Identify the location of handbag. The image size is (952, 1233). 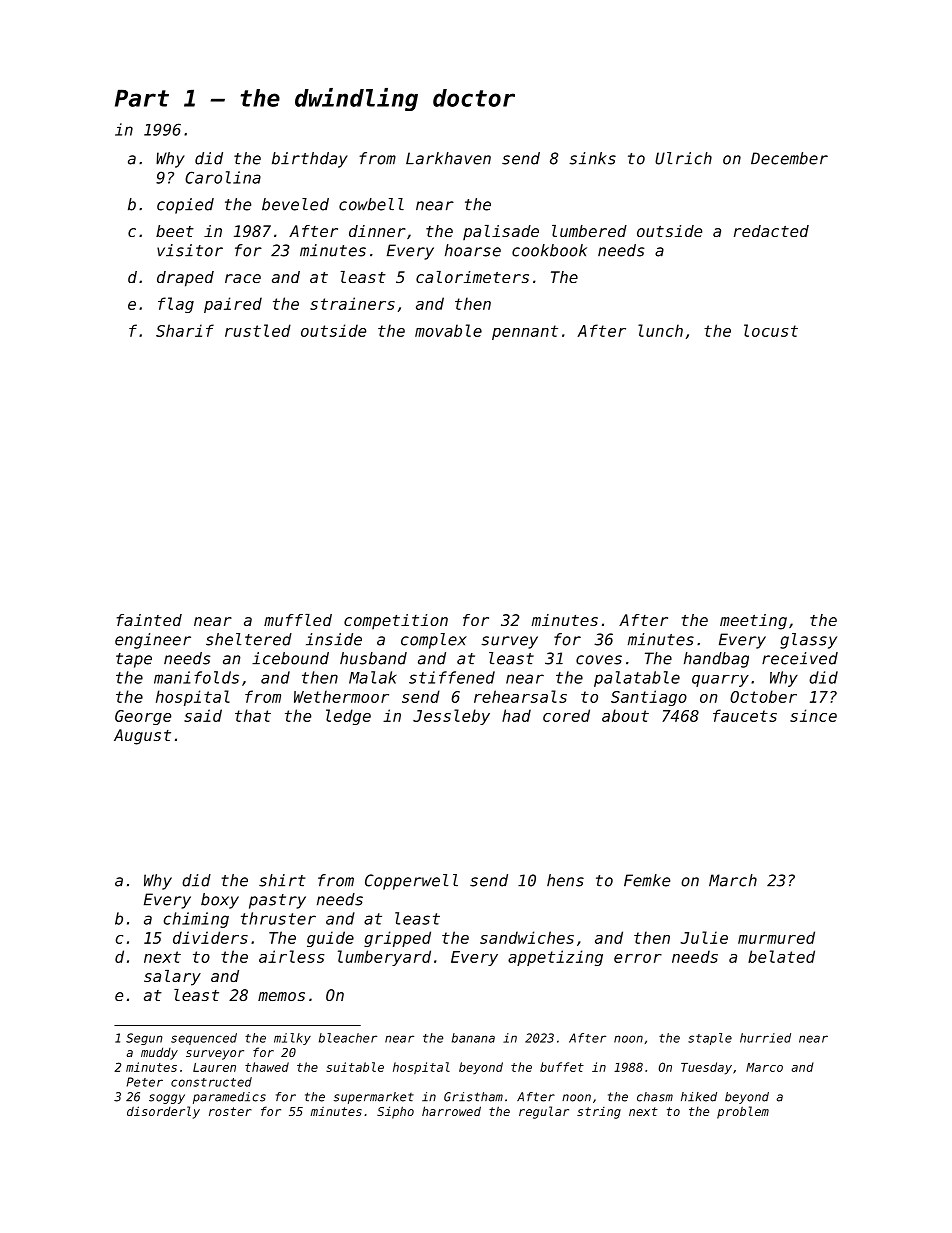
(716, 660).
